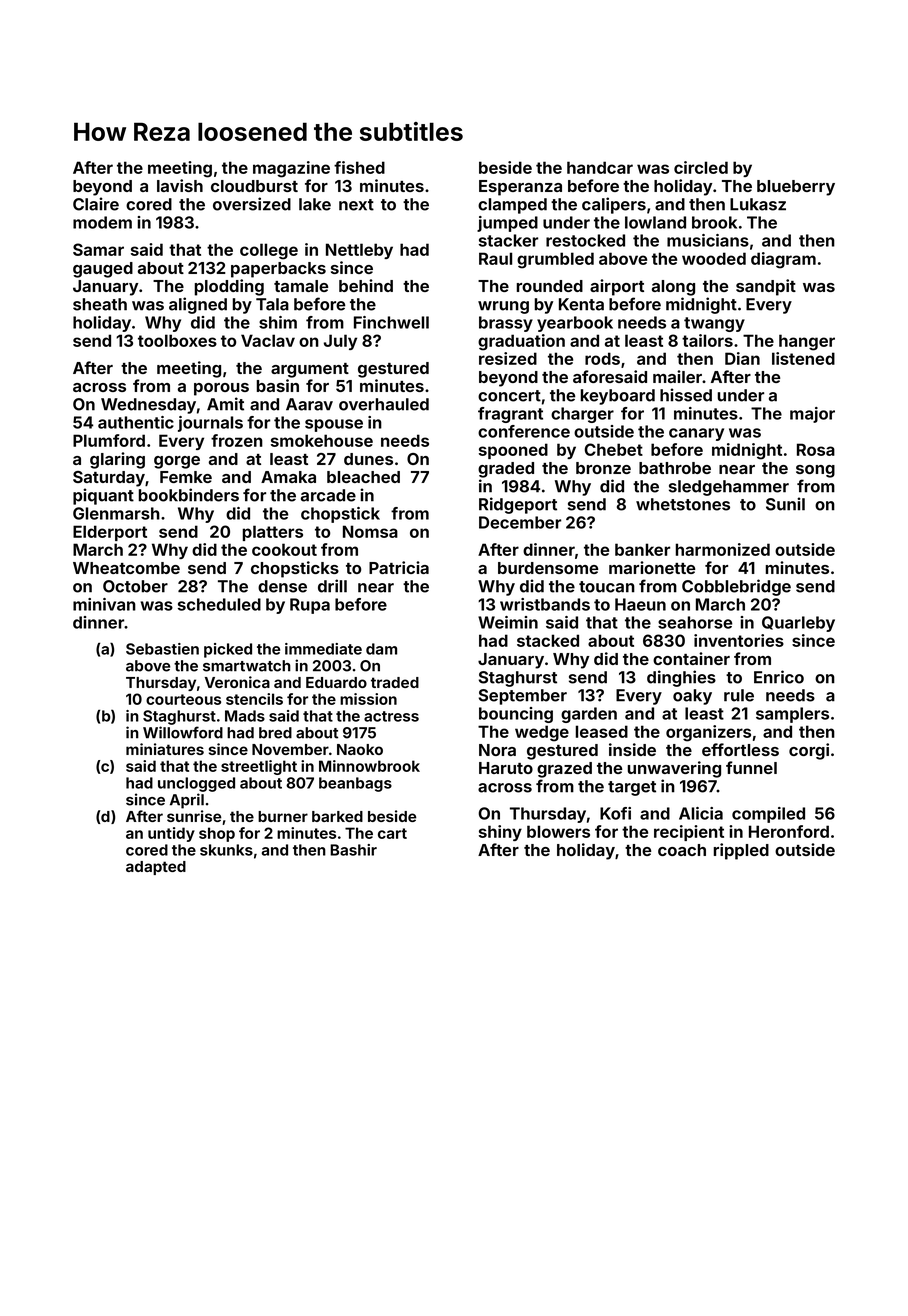 Image resolution: width=908 pixels, height=1316 pixels. What do you see at coordinates (219, 604) in the document?
I see `scheduled` at bounding box center [219, 604].
